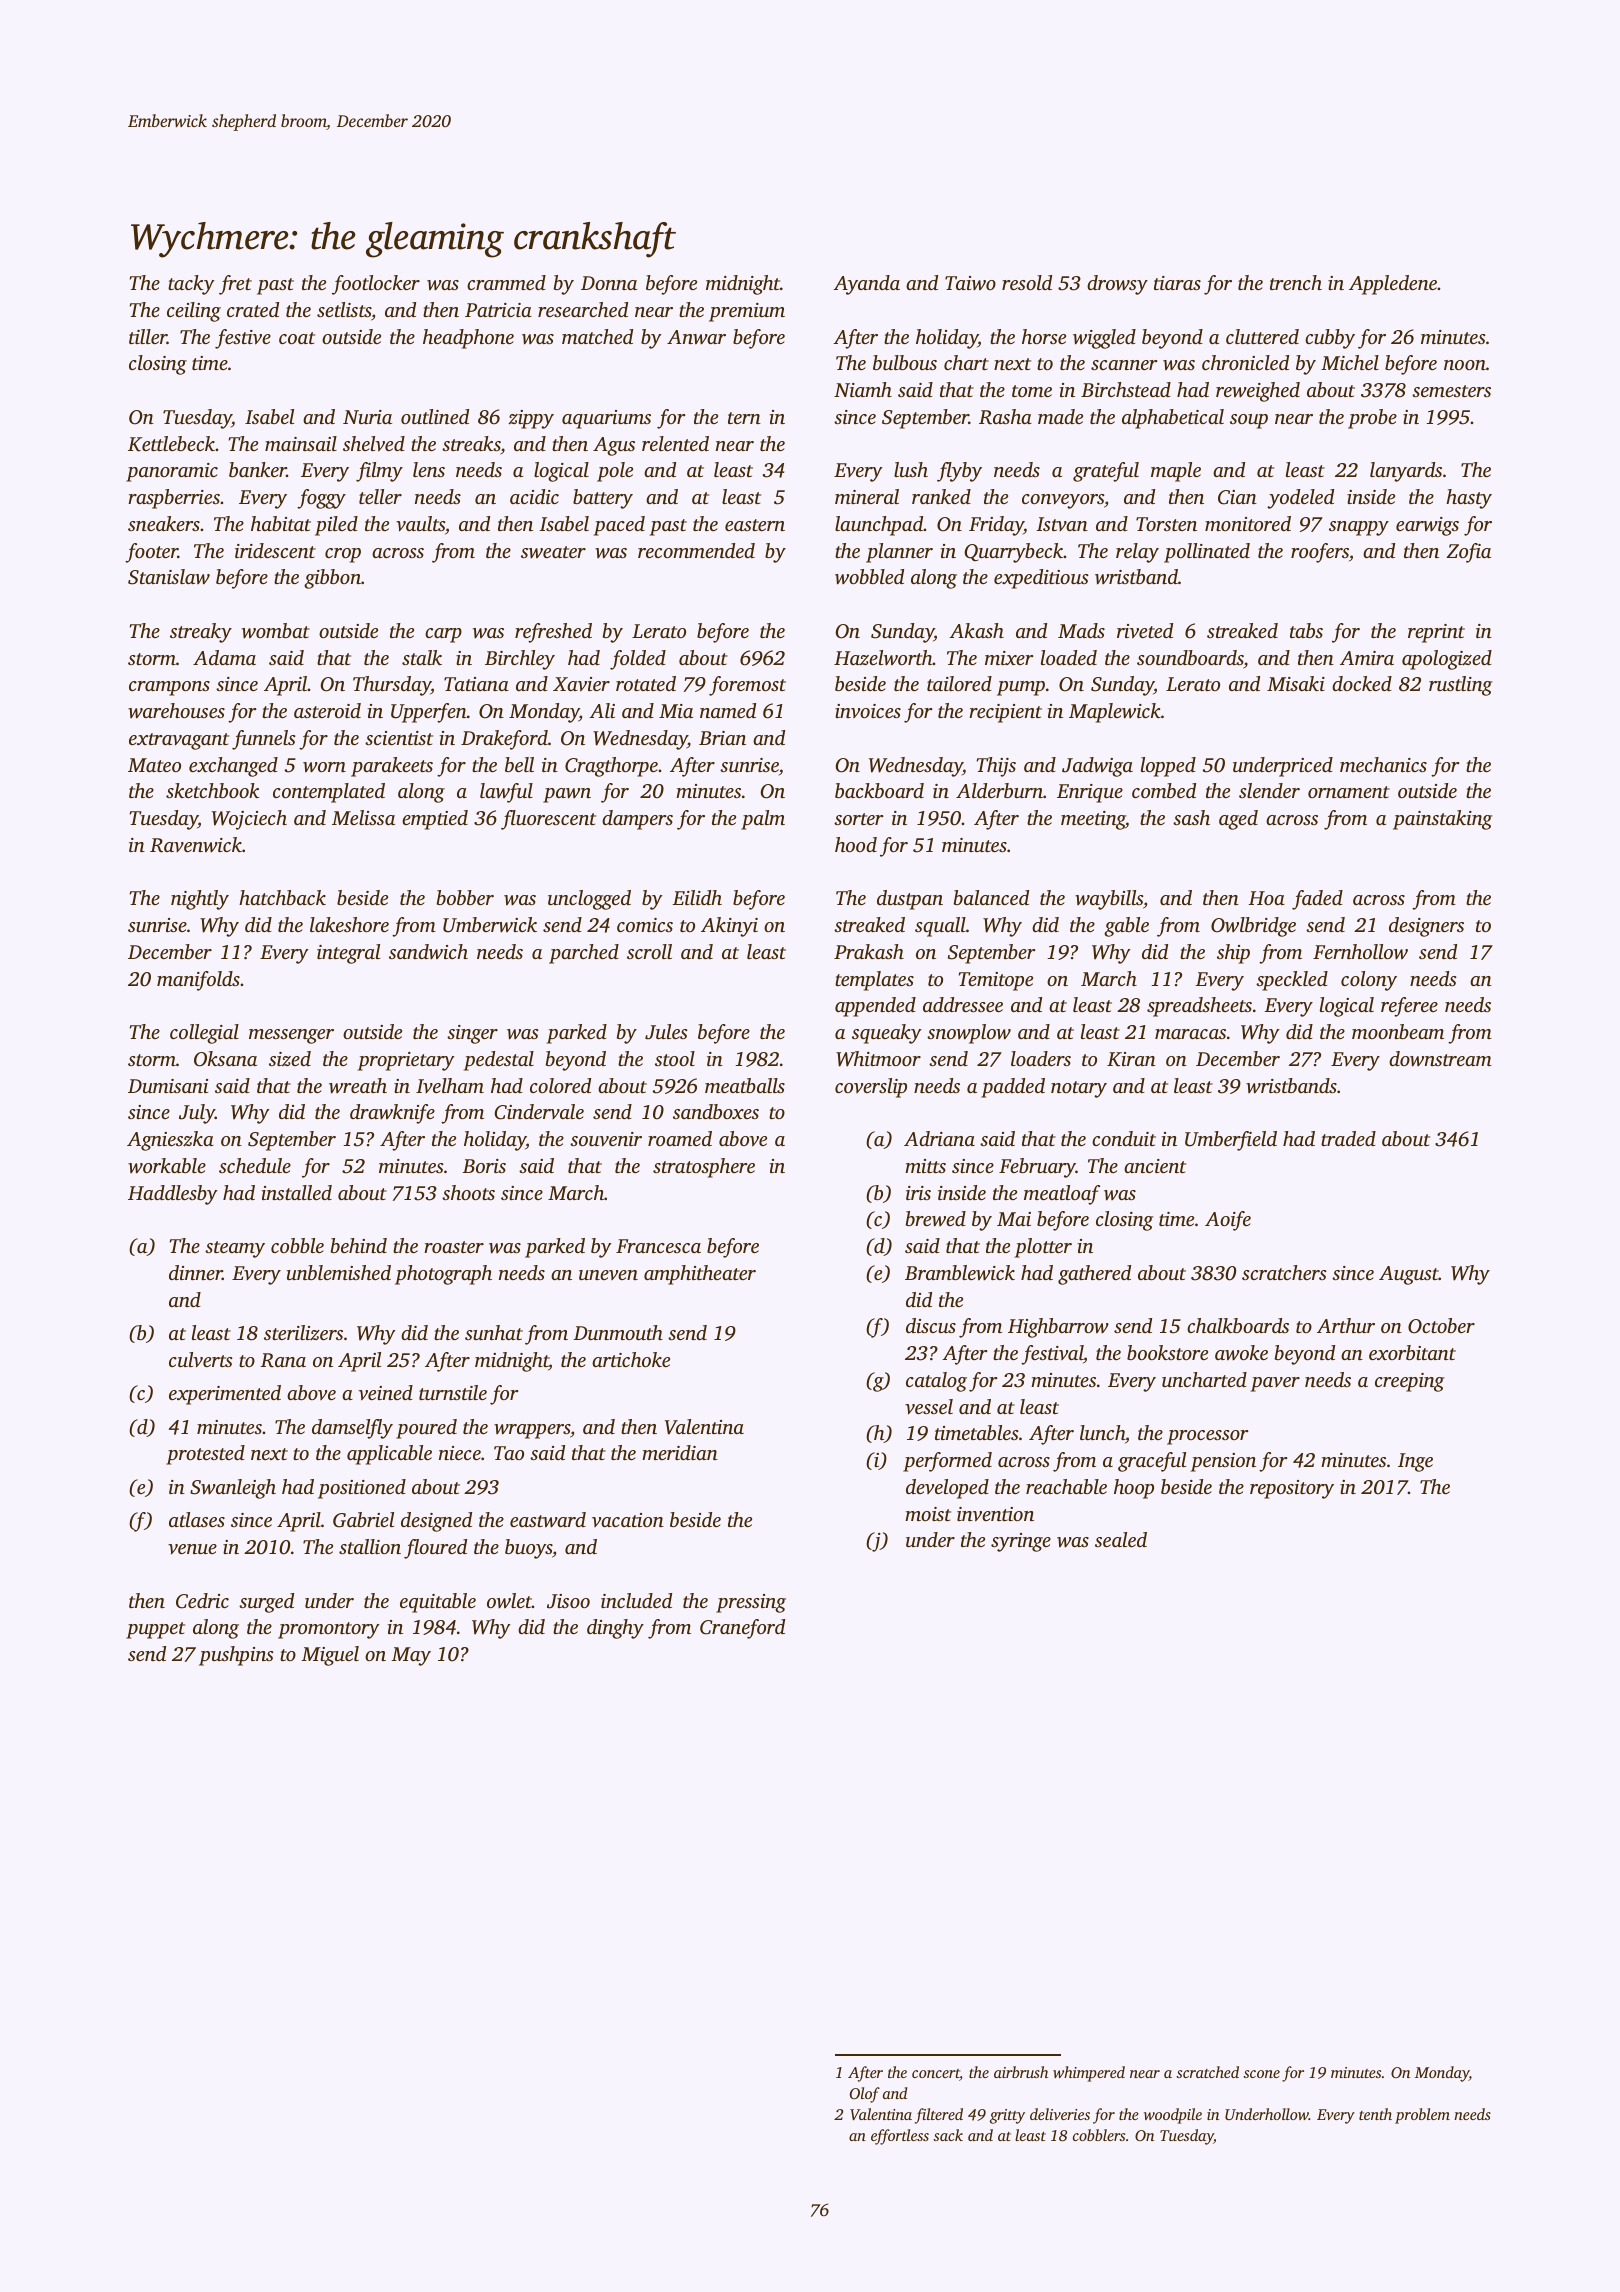  What do you see at coordinates (1426, 927) in the screenshot?
I see `designers` at bounding box center [1426, 927].
